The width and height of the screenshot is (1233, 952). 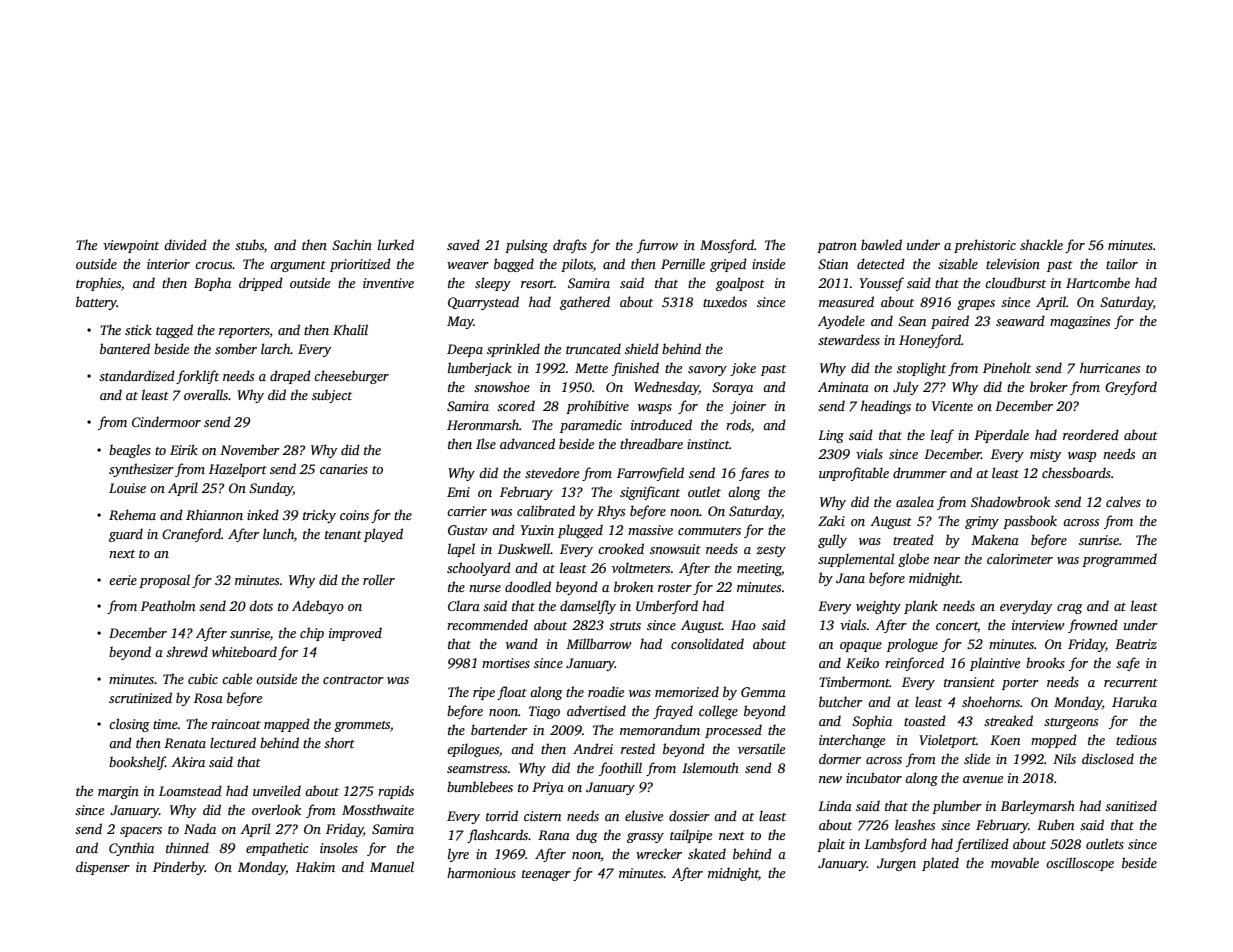 What do you see at coordinates (991, 701) in the screenshot?
I see `shoehorns` at bounding box center [991, 701].
